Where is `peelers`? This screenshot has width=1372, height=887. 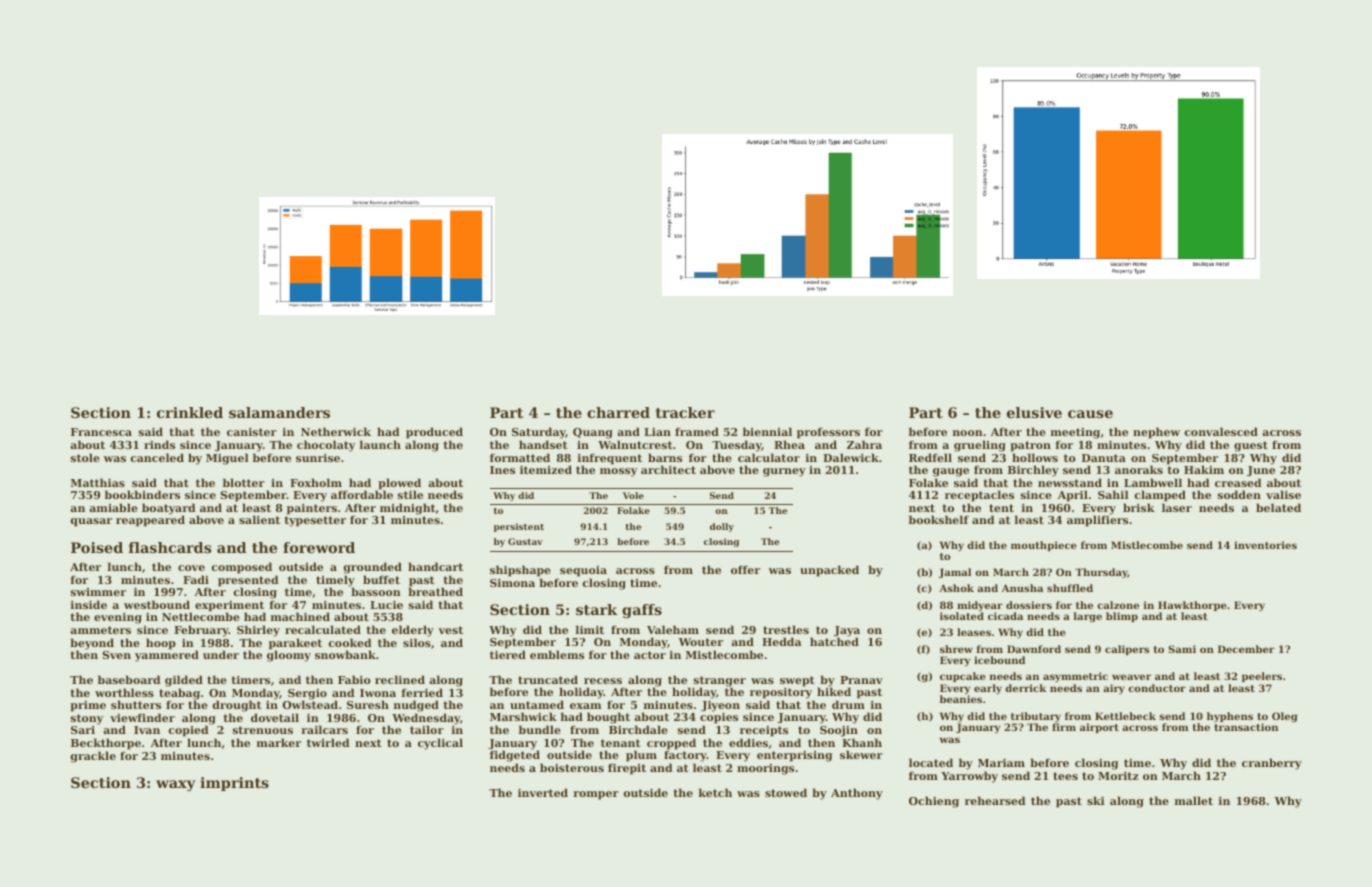
peelers is located at coordinates (1262, 677).
